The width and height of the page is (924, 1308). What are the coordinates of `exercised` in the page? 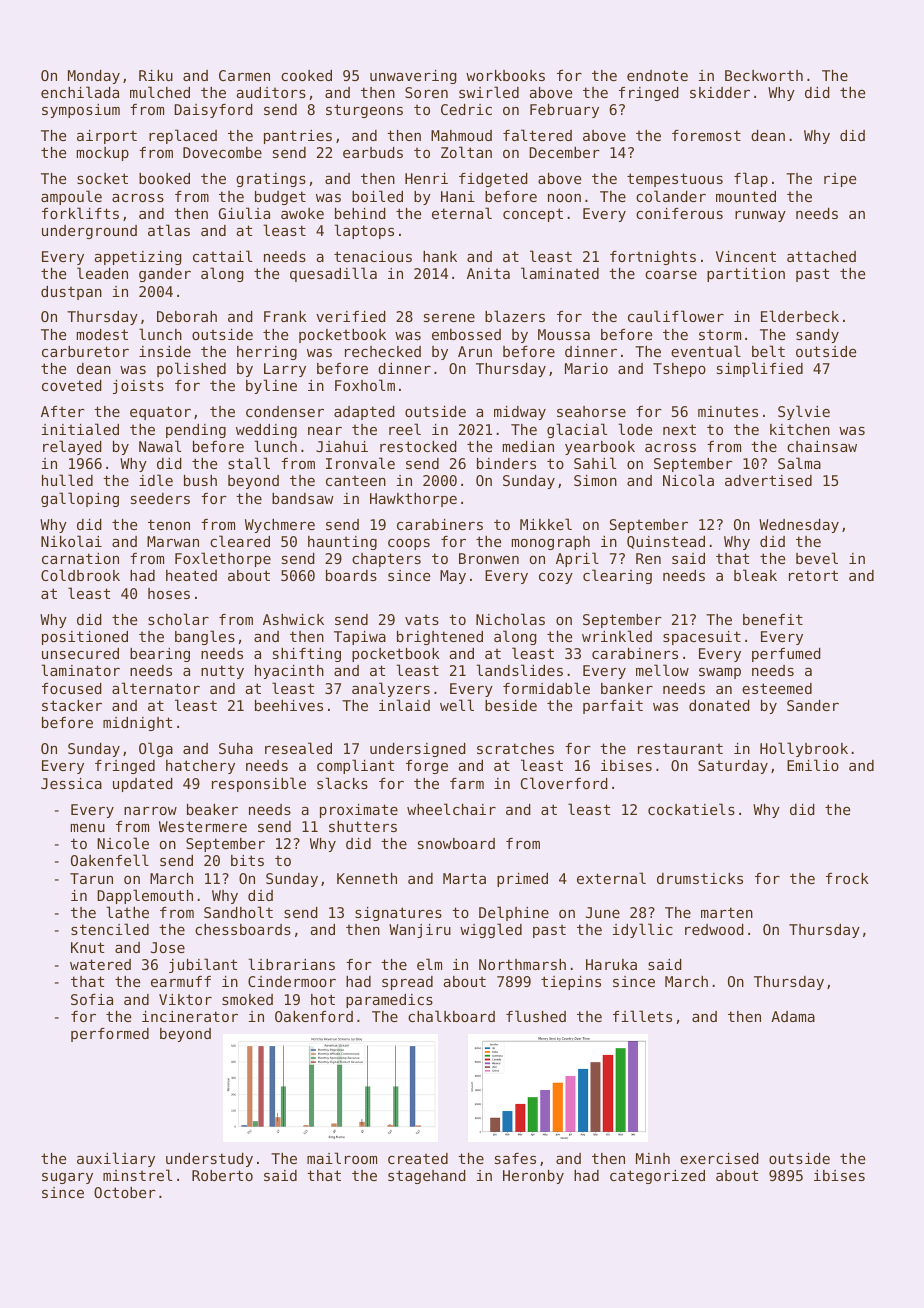 It's located at (719, 1158).
